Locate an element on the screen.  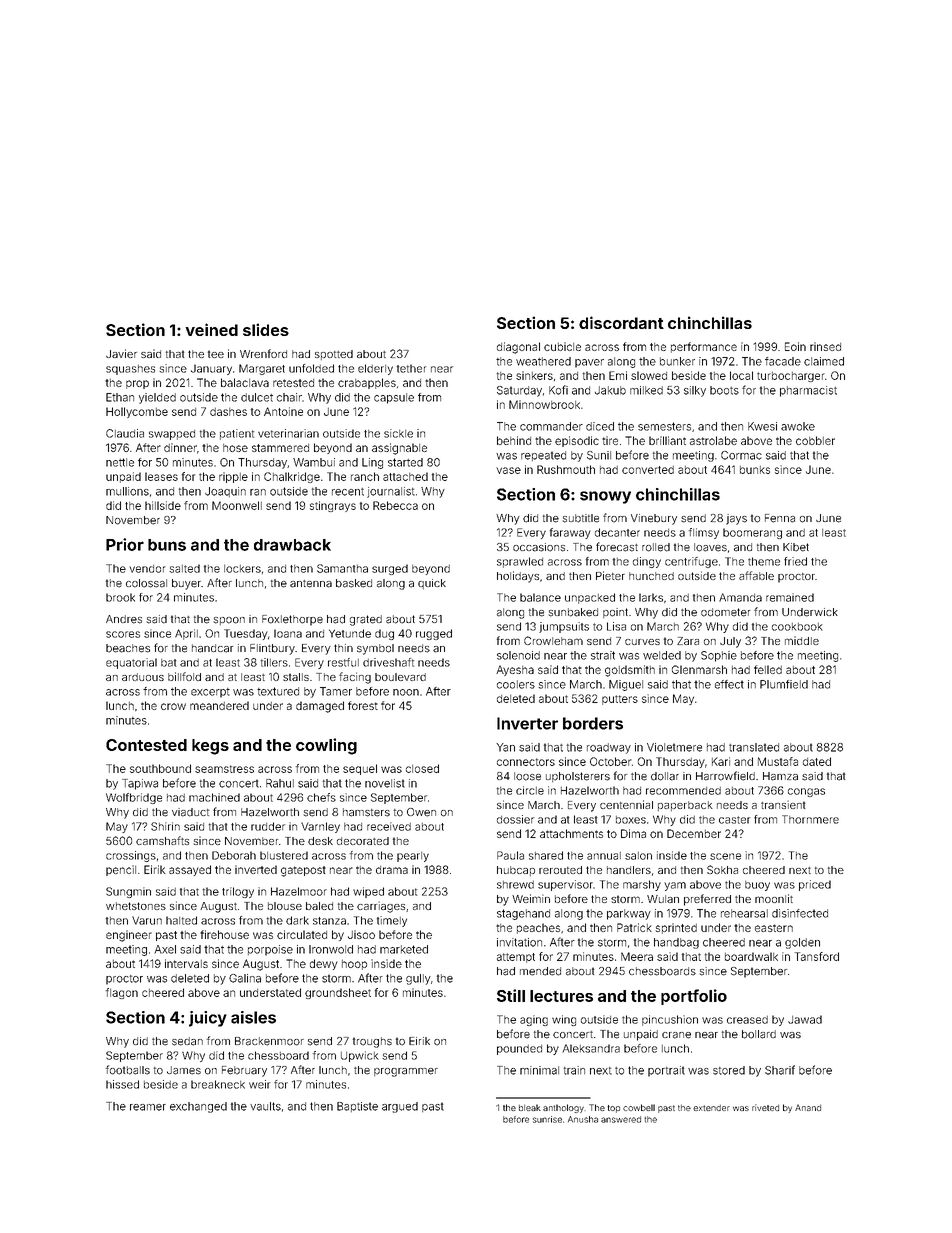
reamer is located at coordinates (148, 1107).
